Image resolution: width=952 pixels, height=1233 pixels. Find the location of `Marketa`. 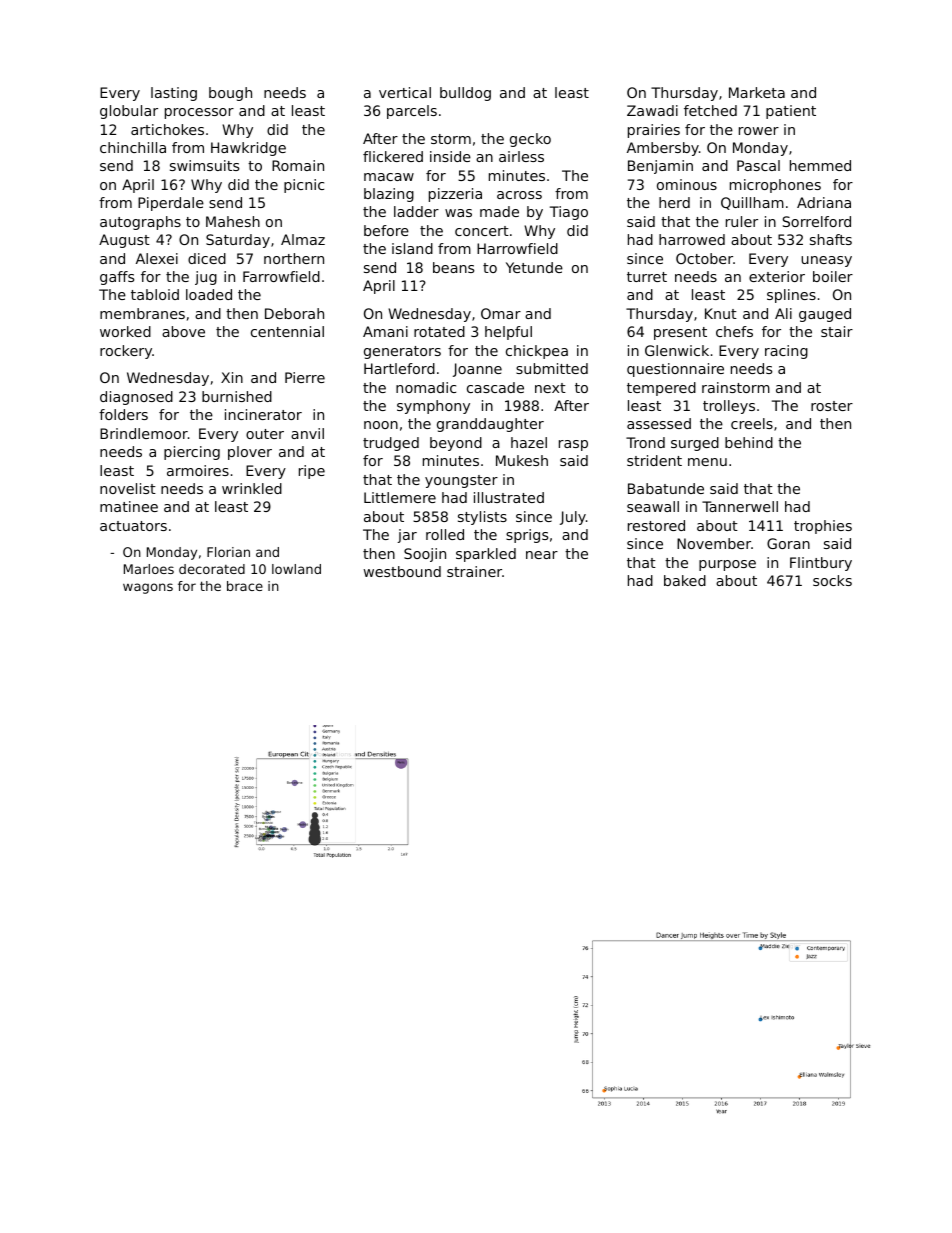

Marketa is located at coordinates (757, 92).
